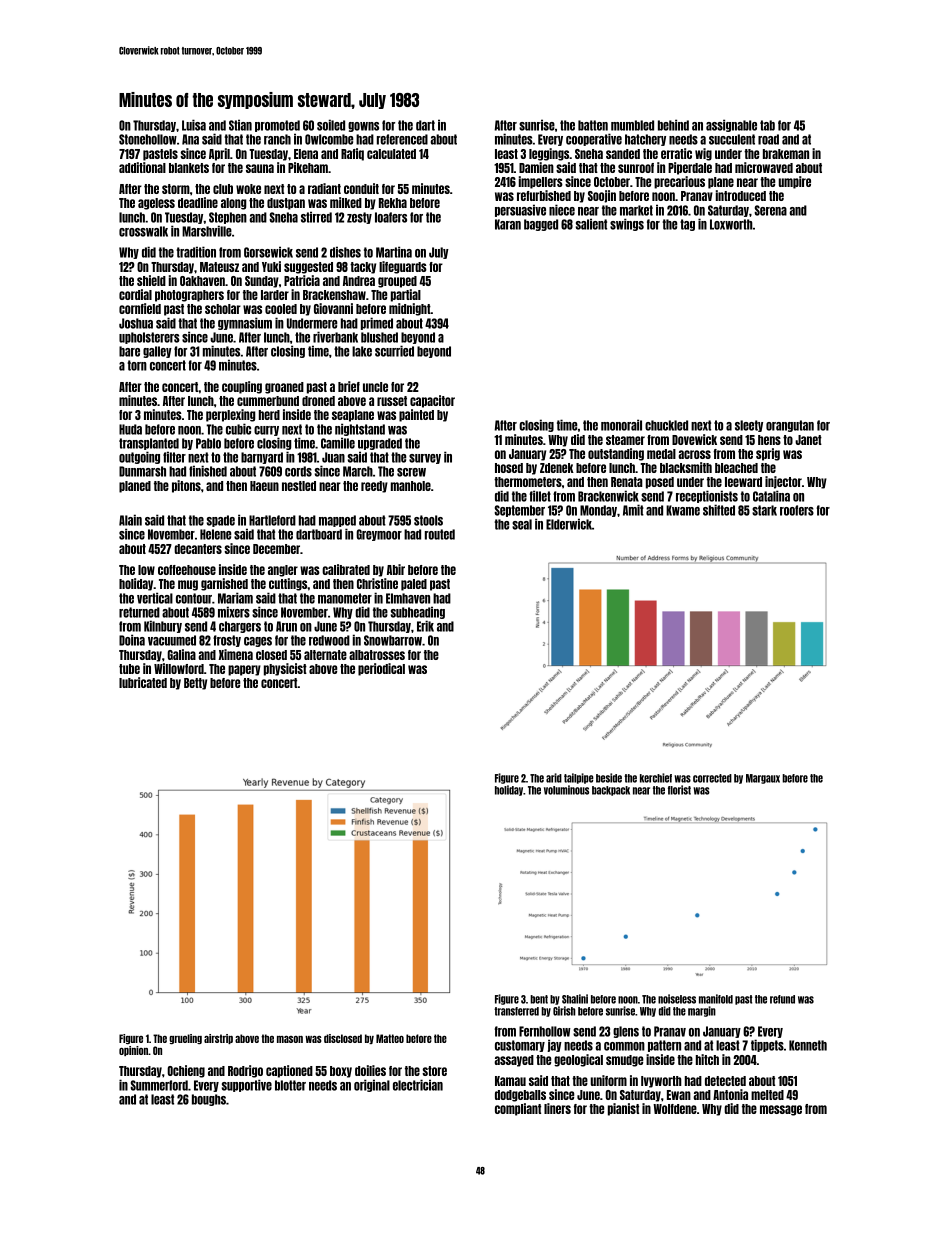  Describe the element at coordinates (767, 125) in the image. I see `tab` at that location.
